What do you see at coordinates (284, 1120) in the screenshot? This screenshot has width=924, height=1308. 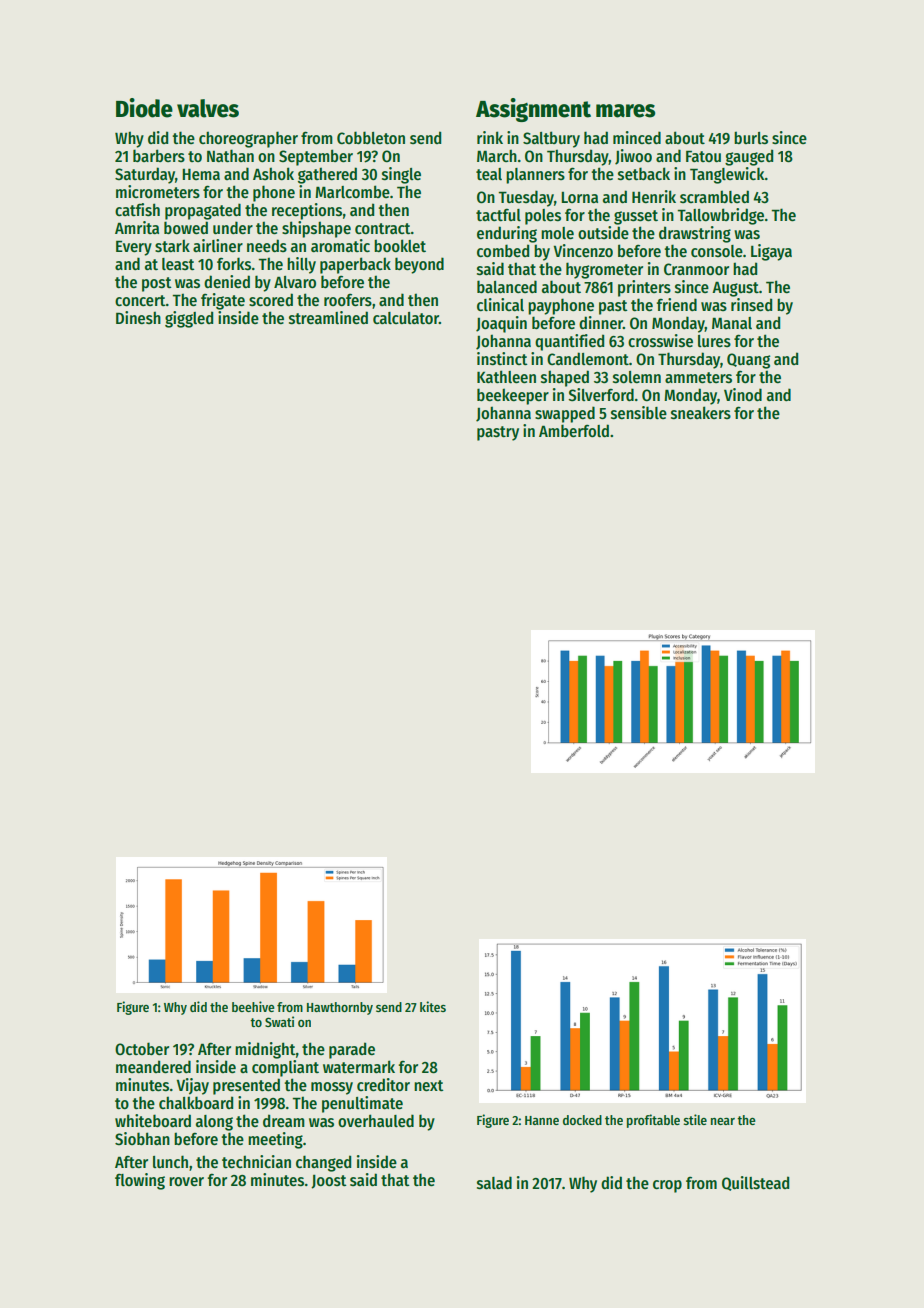 I see `dream` at bounding box center [284, 1120].
